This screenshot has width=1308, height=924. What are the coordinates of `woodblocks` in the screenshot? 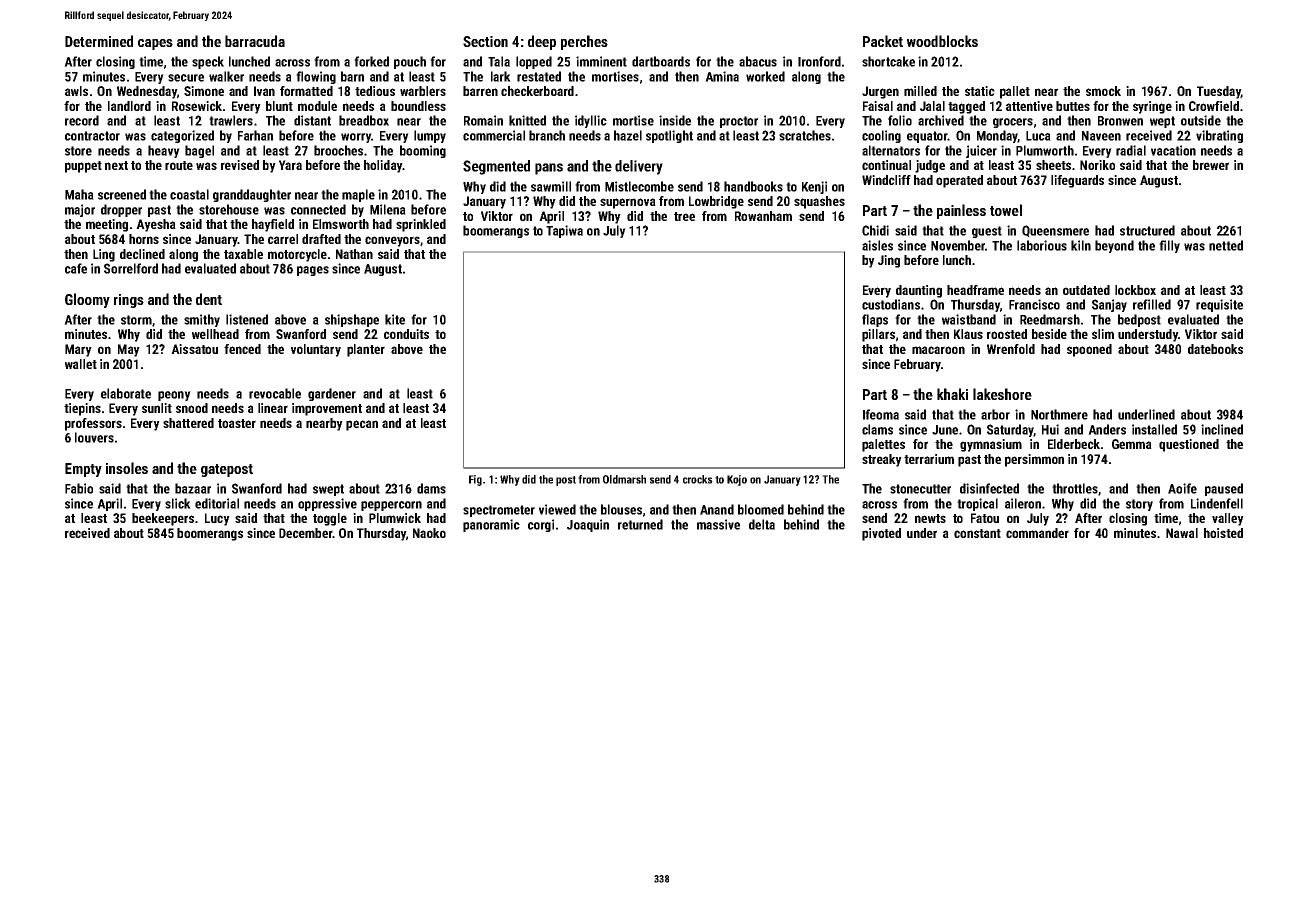 It's located at (942, 41).
